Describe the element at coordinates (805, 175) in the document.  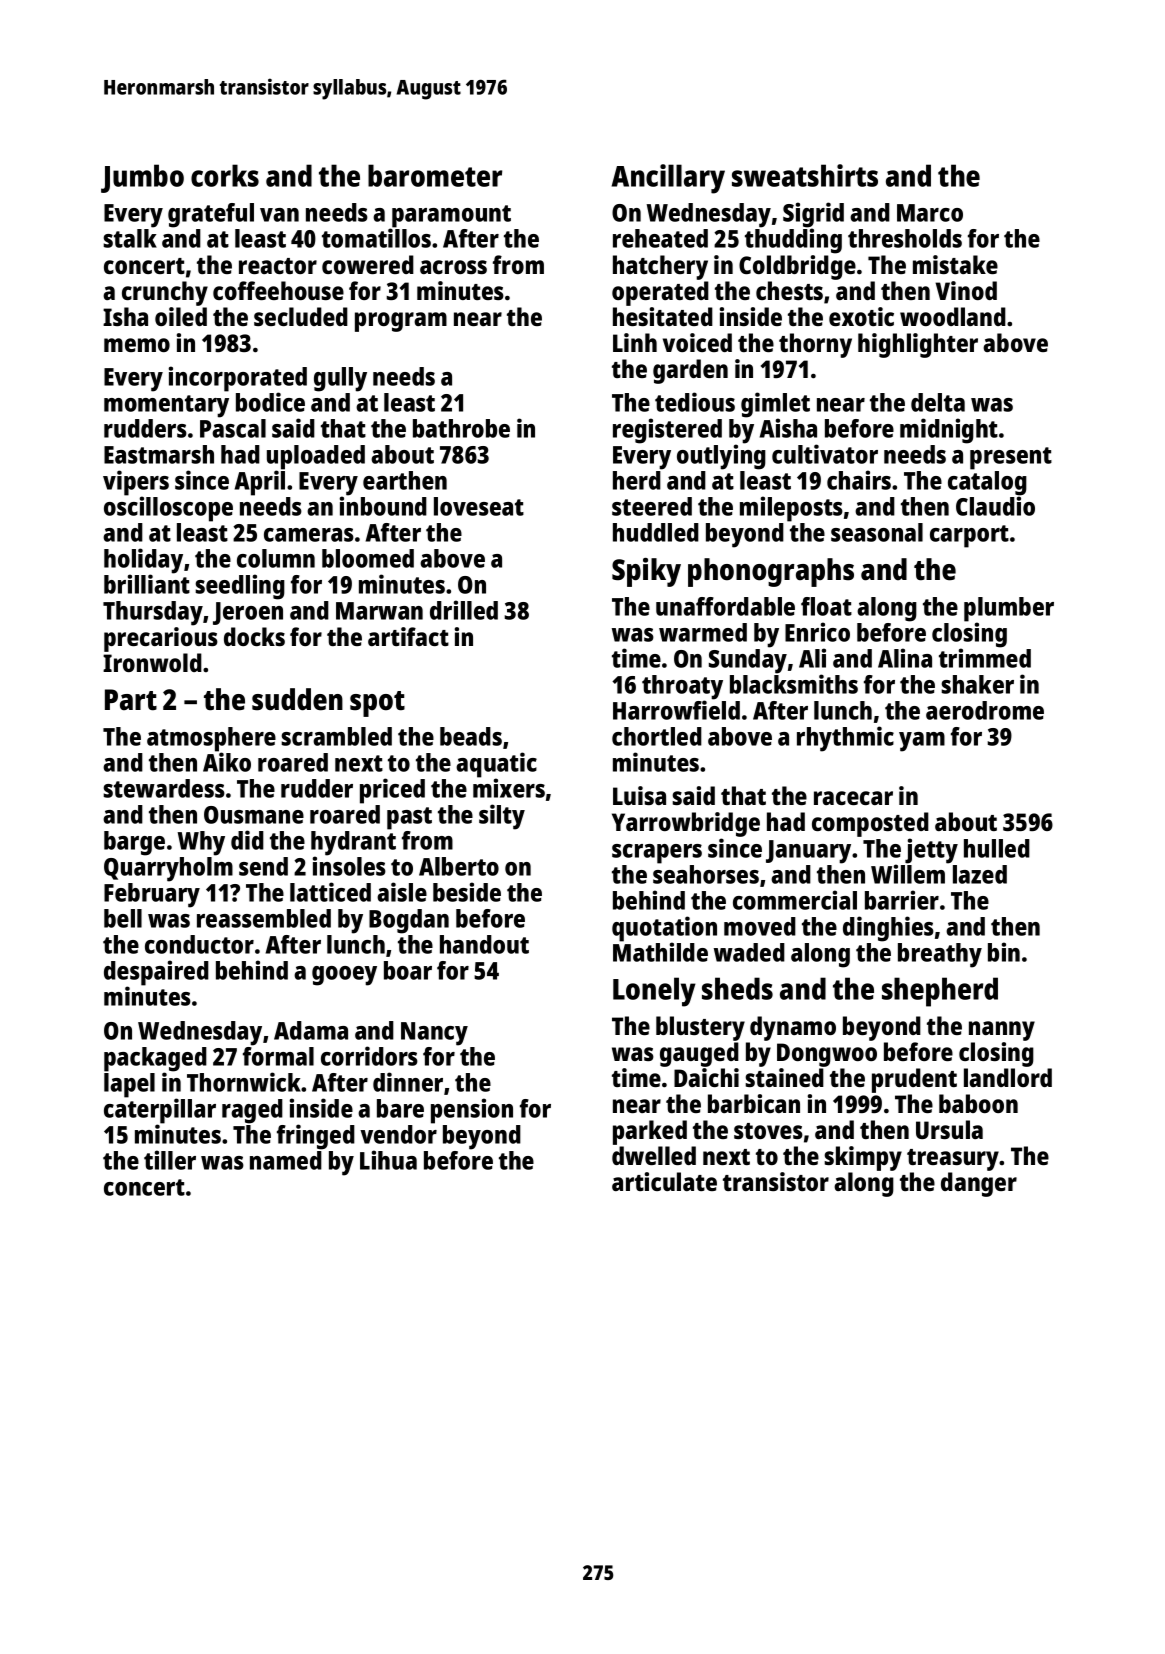
I see `sweatshirts` at that location.
